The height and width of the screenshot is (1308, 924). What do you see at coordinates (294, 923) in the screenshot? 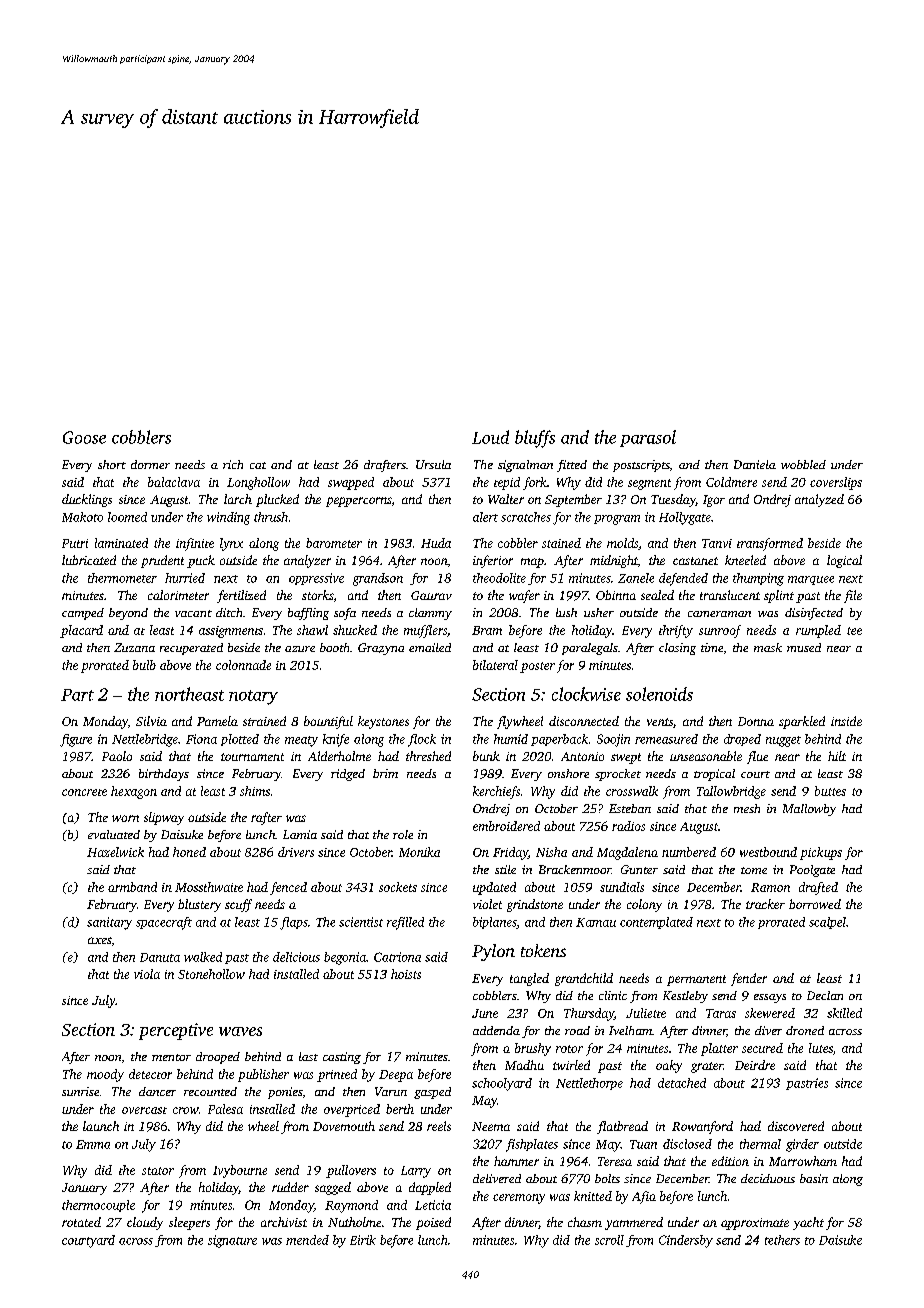
I see `flaps` at bounding box center [294, 923].
